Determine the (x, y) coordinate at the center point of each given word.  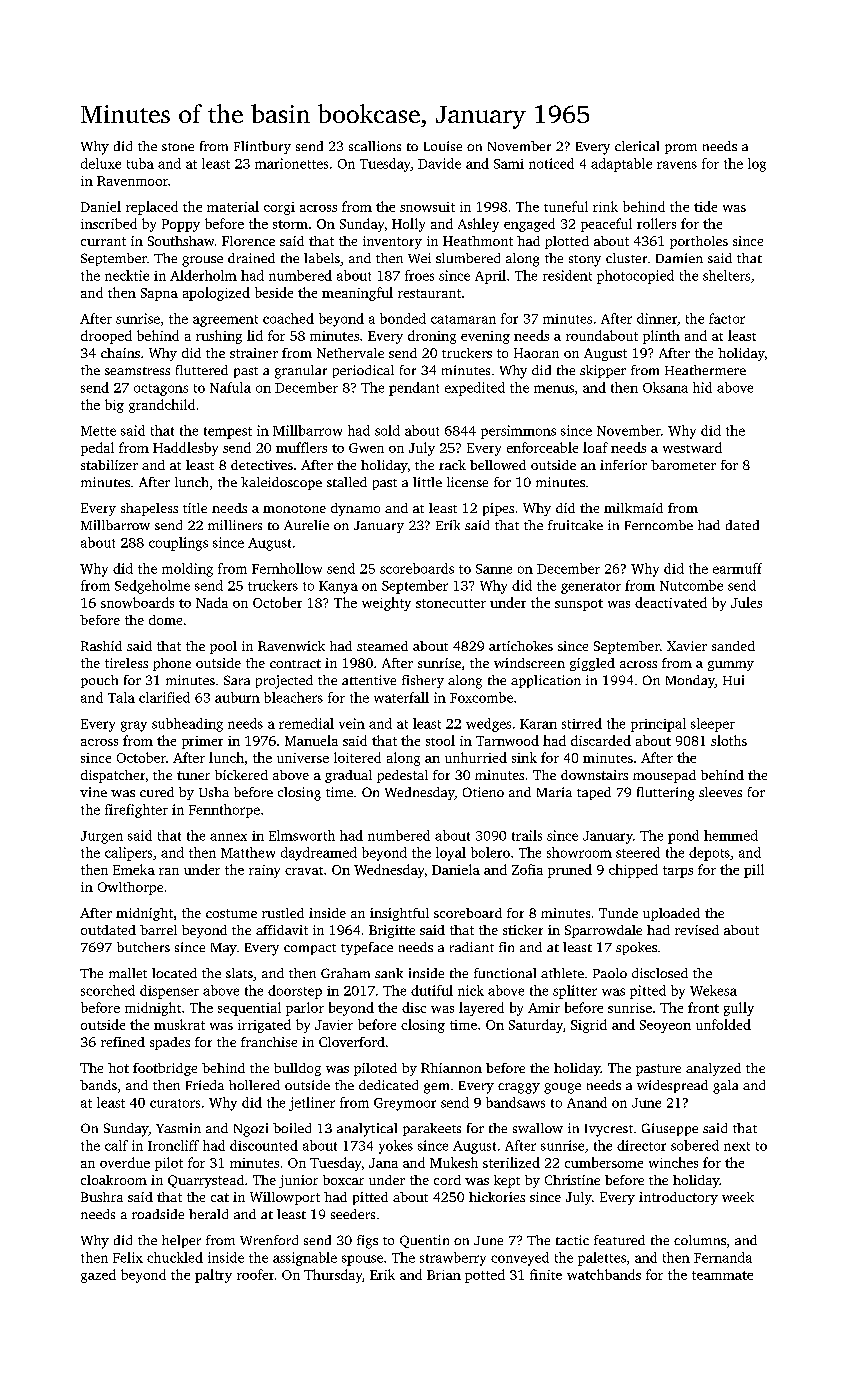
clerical (637, 146)
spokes (636, 948)
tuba (140, 163)
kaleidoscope (281, 483)
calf (116, 1145)
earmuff (737, 568)
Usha (214, 792)
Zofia (527, 869)
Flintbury (262, 147)
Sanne (494, 569)
